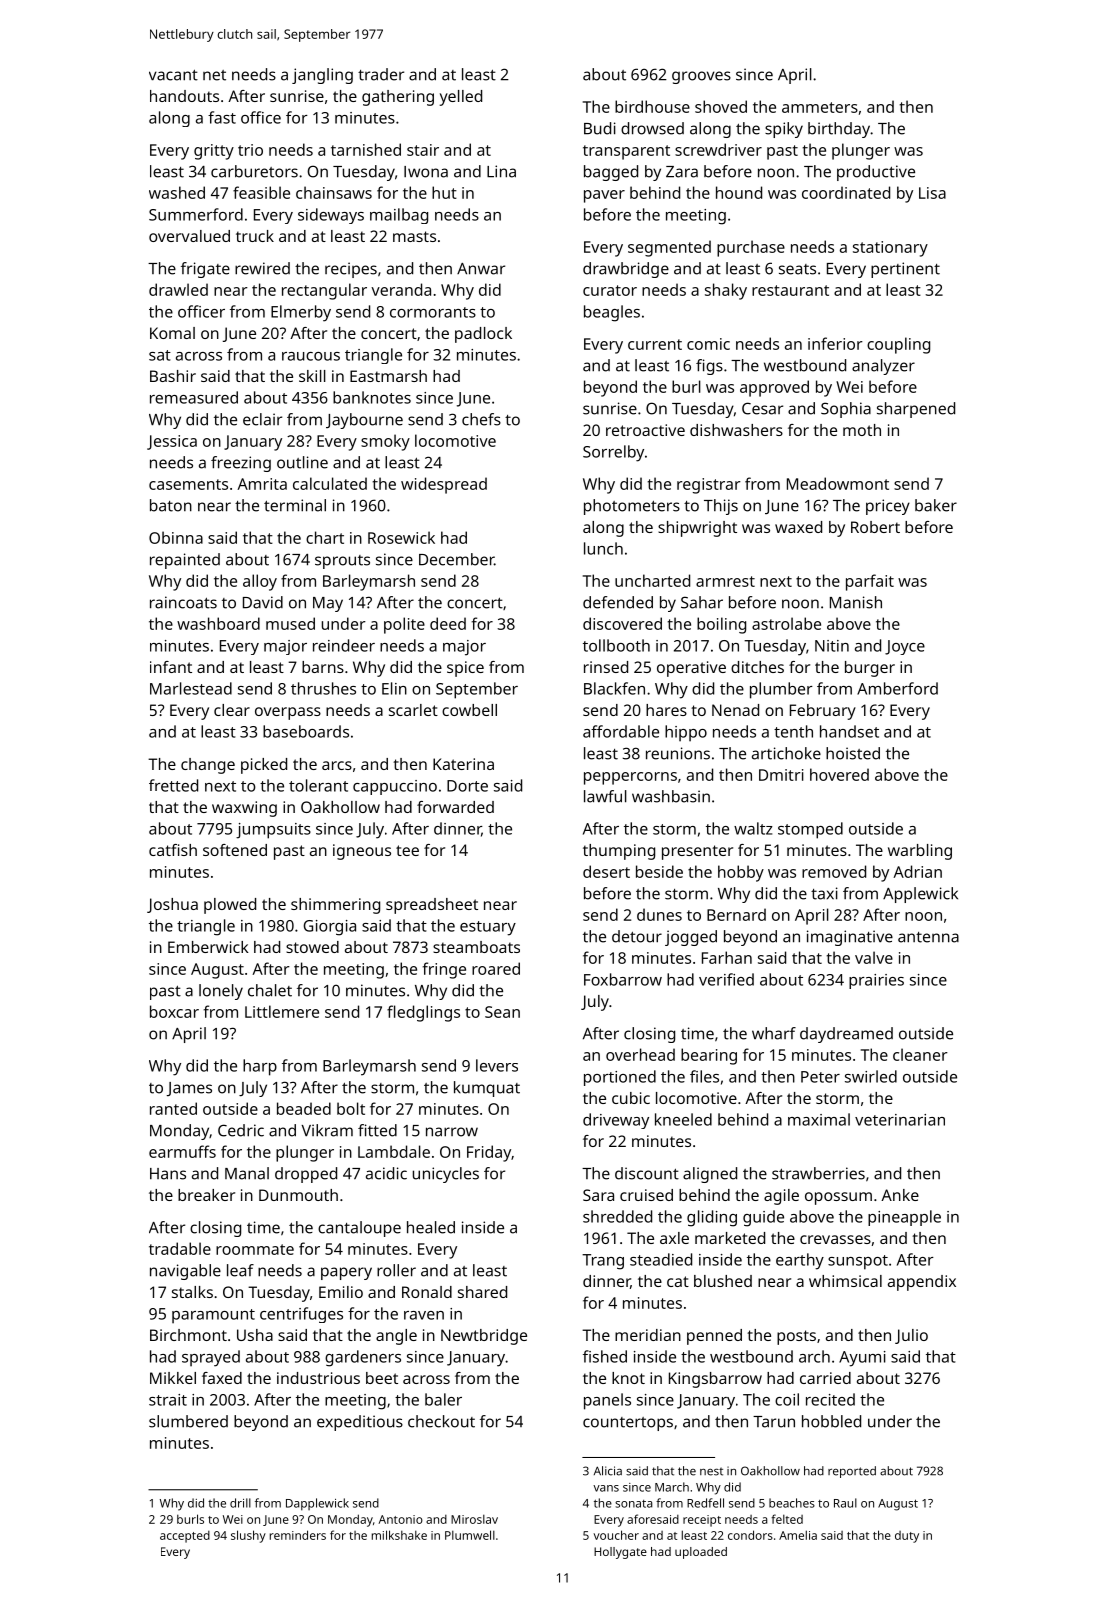  What do you see at coordinates (213, 1316) in the screenshot?
I see `paramount` at bounding box center [213, 1316].
